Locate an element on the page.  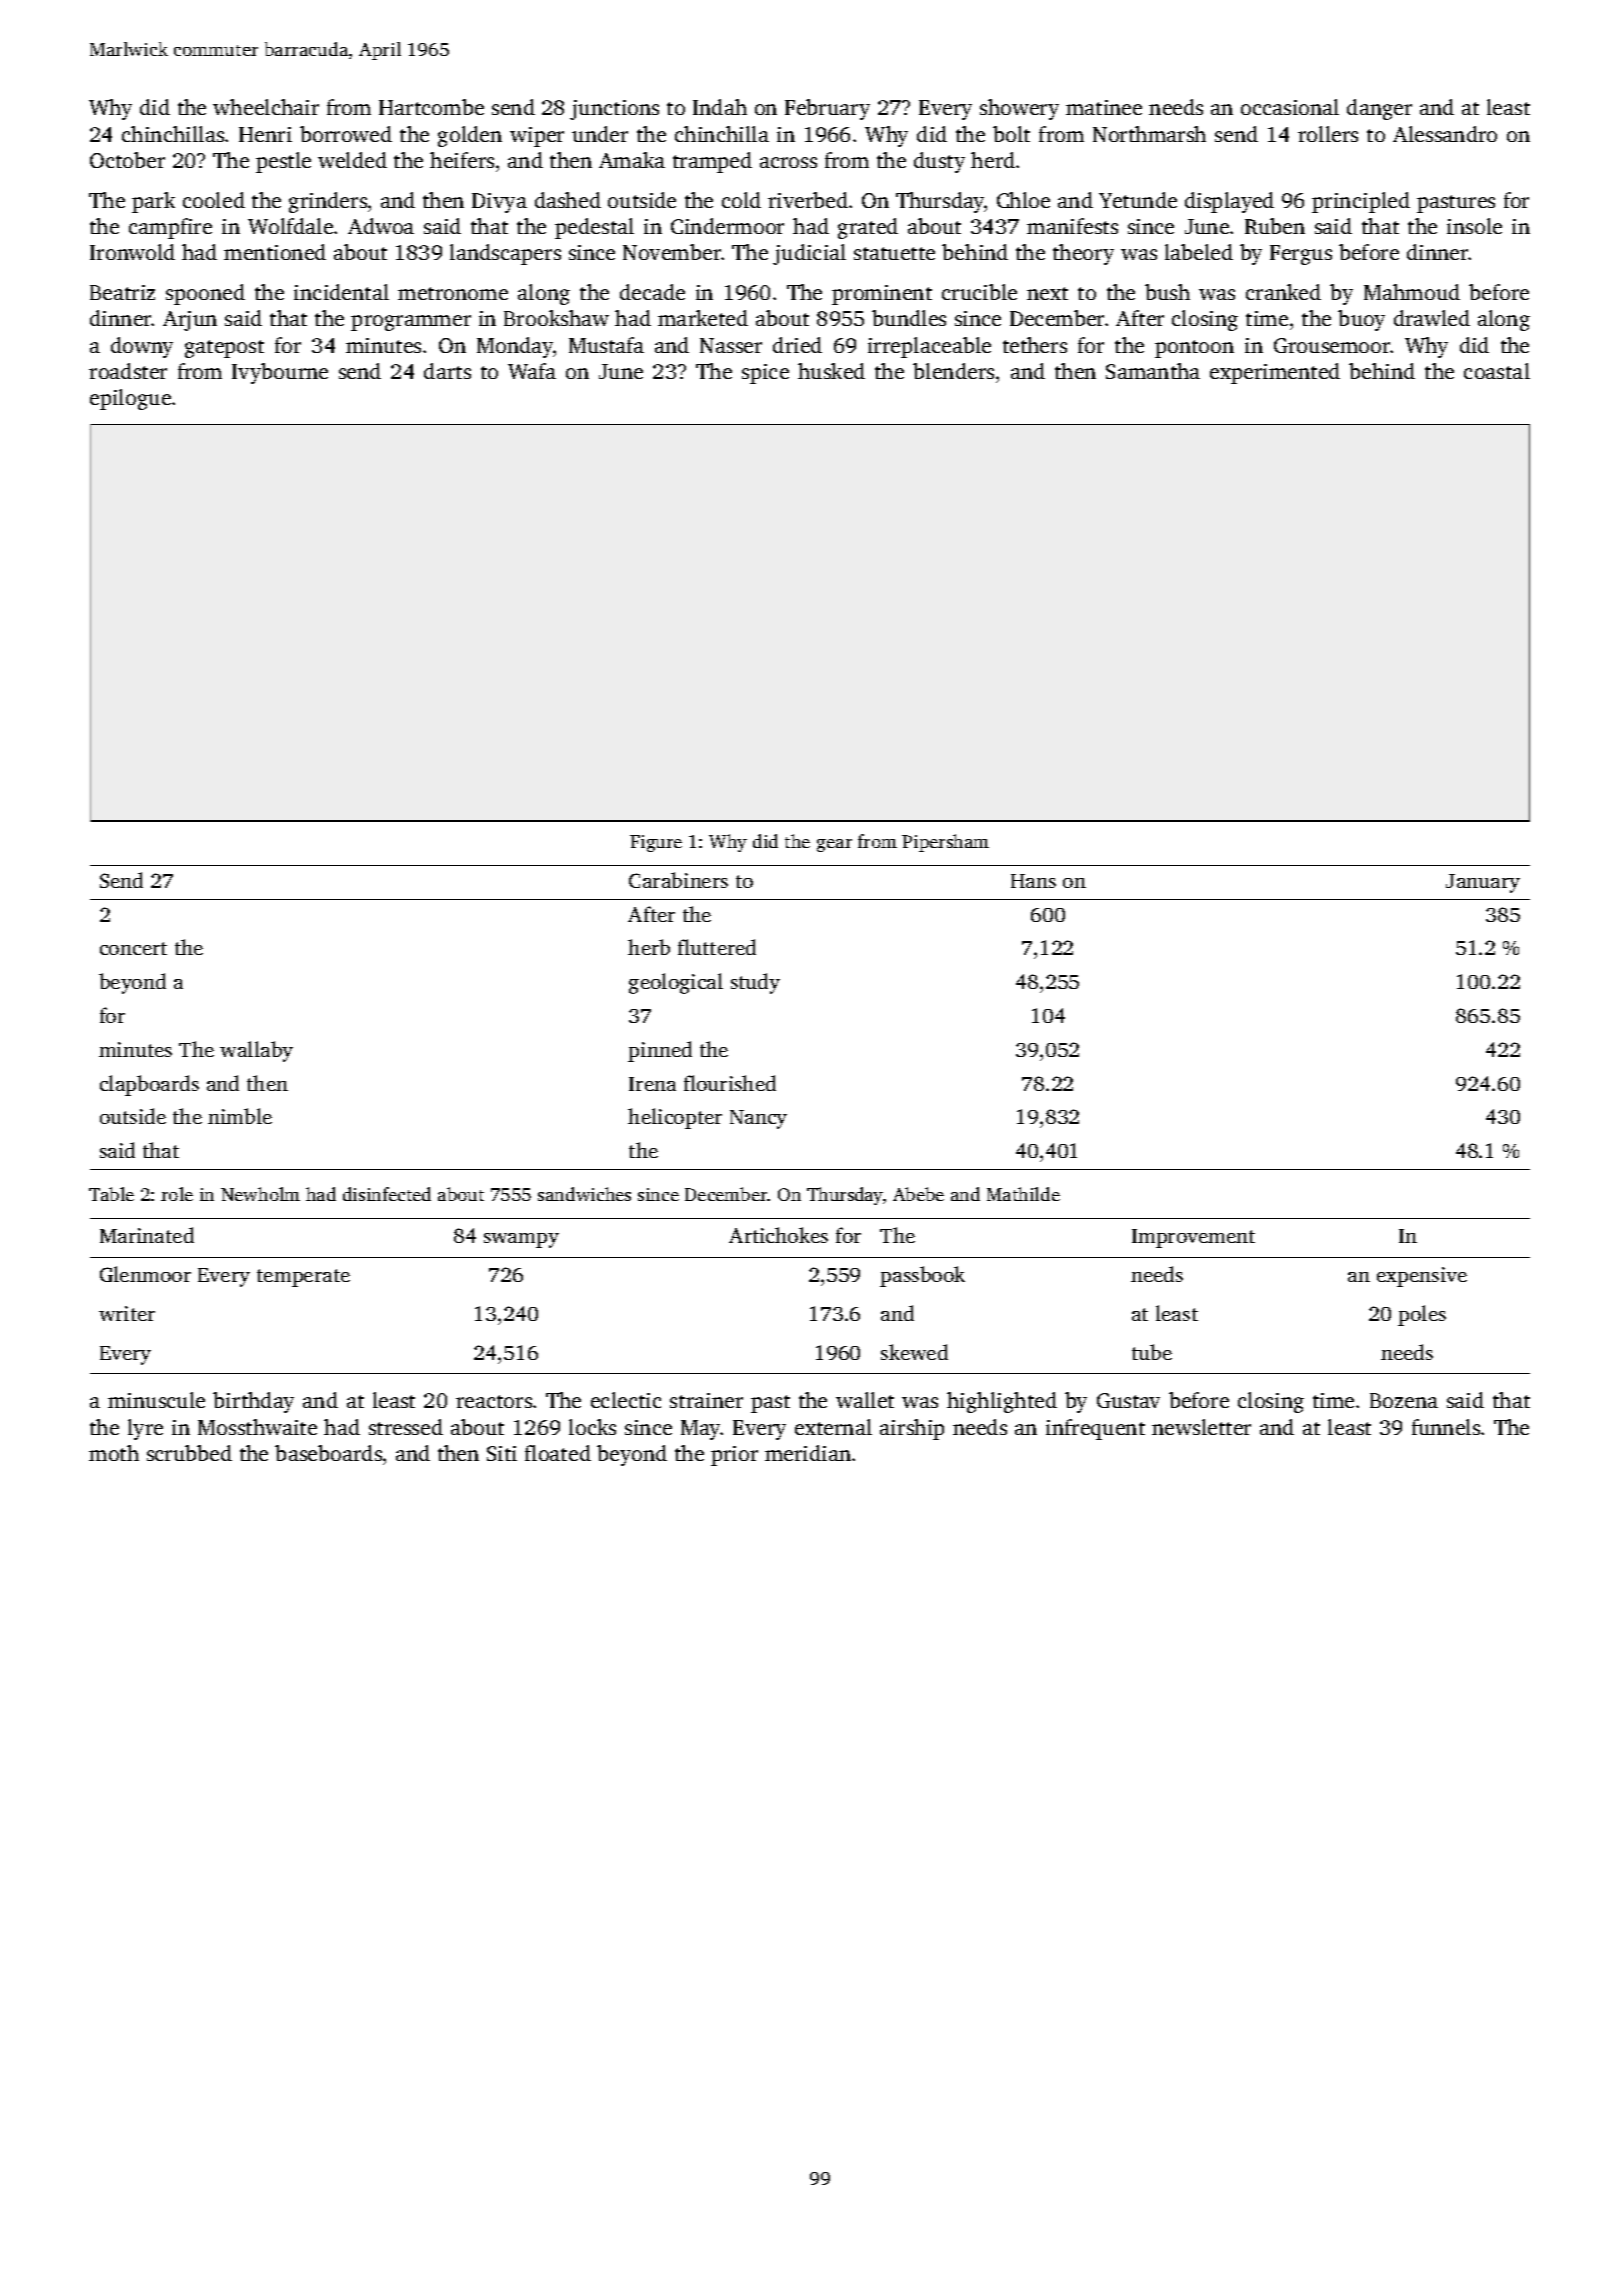
Newholm is located at coordinates (260, 1194).
